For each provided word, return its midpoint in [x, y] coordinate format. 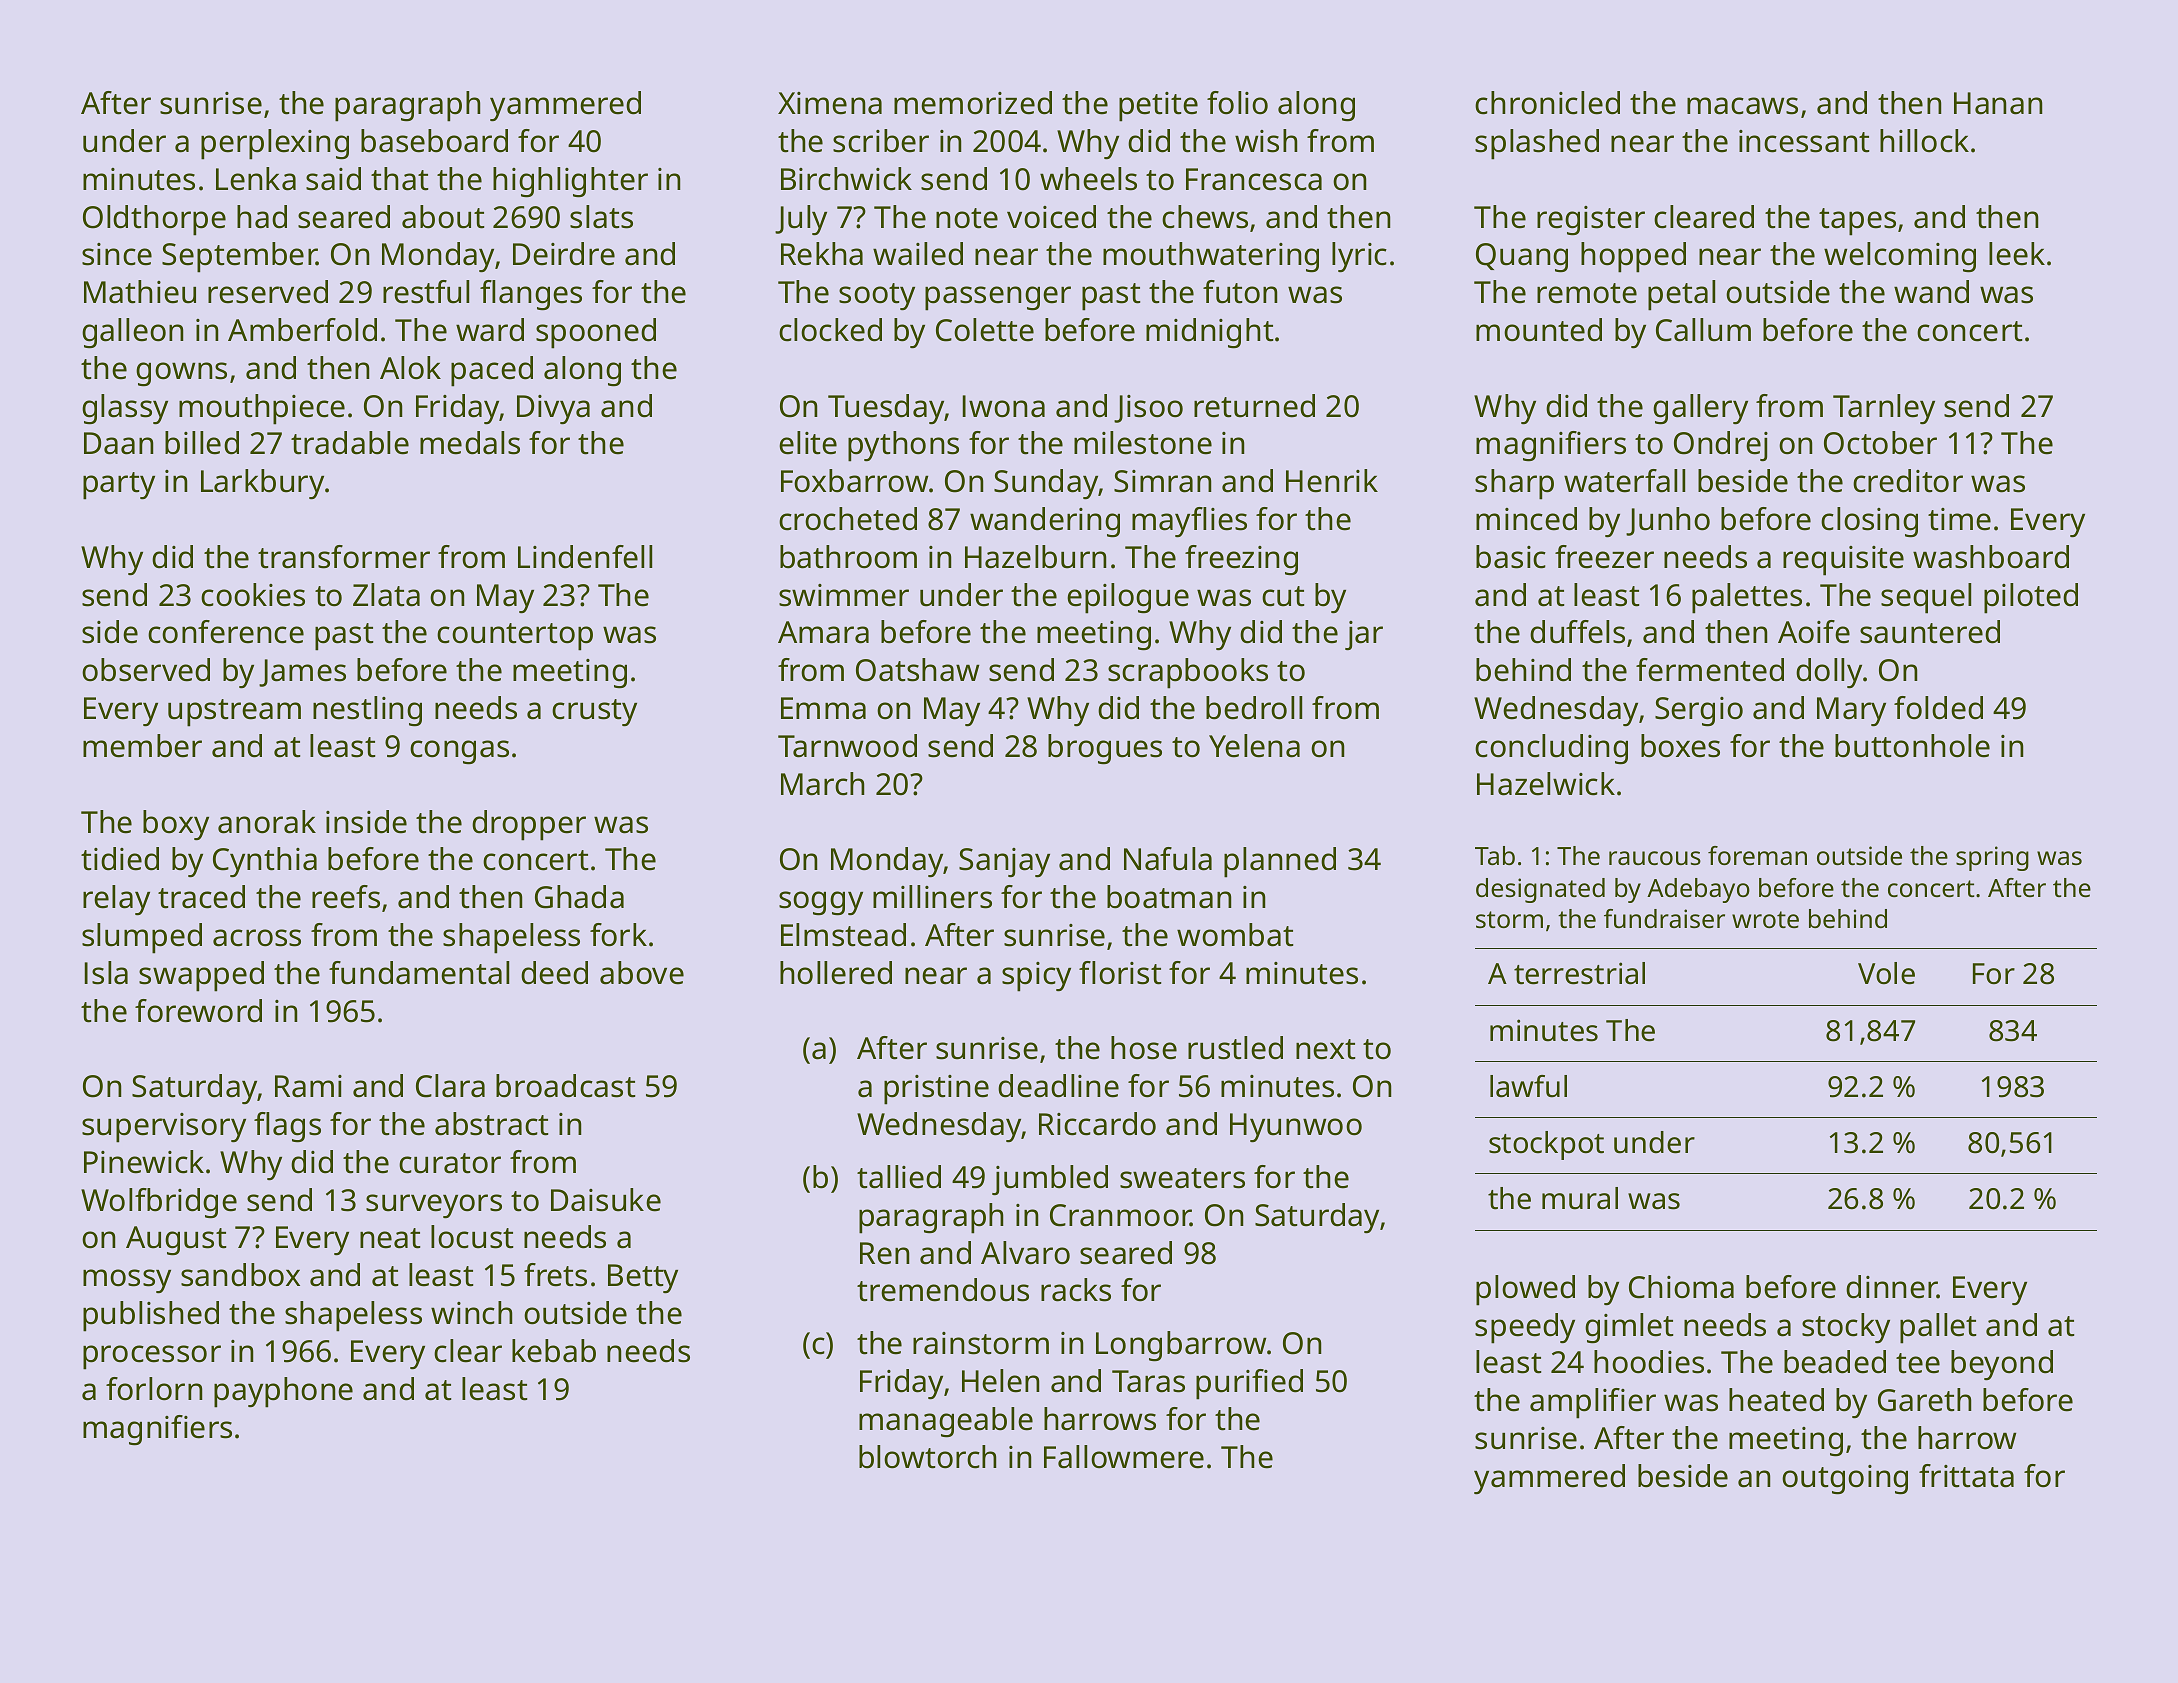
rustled [1235, 1048]
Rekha [822, 254]
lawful [1528, 1086]
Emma [823, 708]
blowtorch [928, 1457]
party [119, 486]
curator [450, 1163]
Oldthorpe [154, 220]
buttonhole [1912, 746]
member [142, 746]
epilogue [1128, 598]
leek [2017, 254]
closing [1869, 522]
